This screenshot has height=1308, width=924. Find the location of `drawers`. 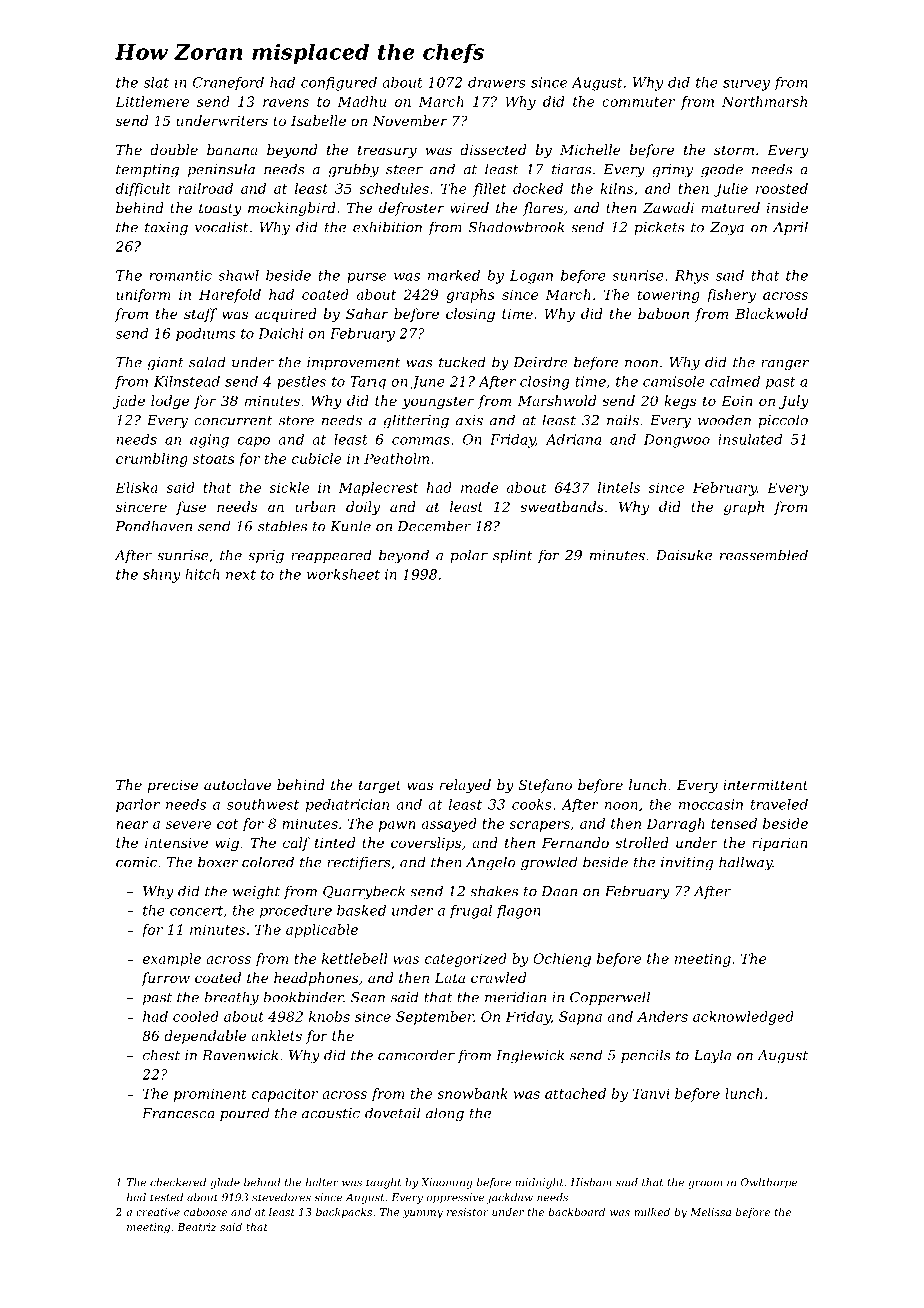

drawers is located at coordinates (497, 82).
